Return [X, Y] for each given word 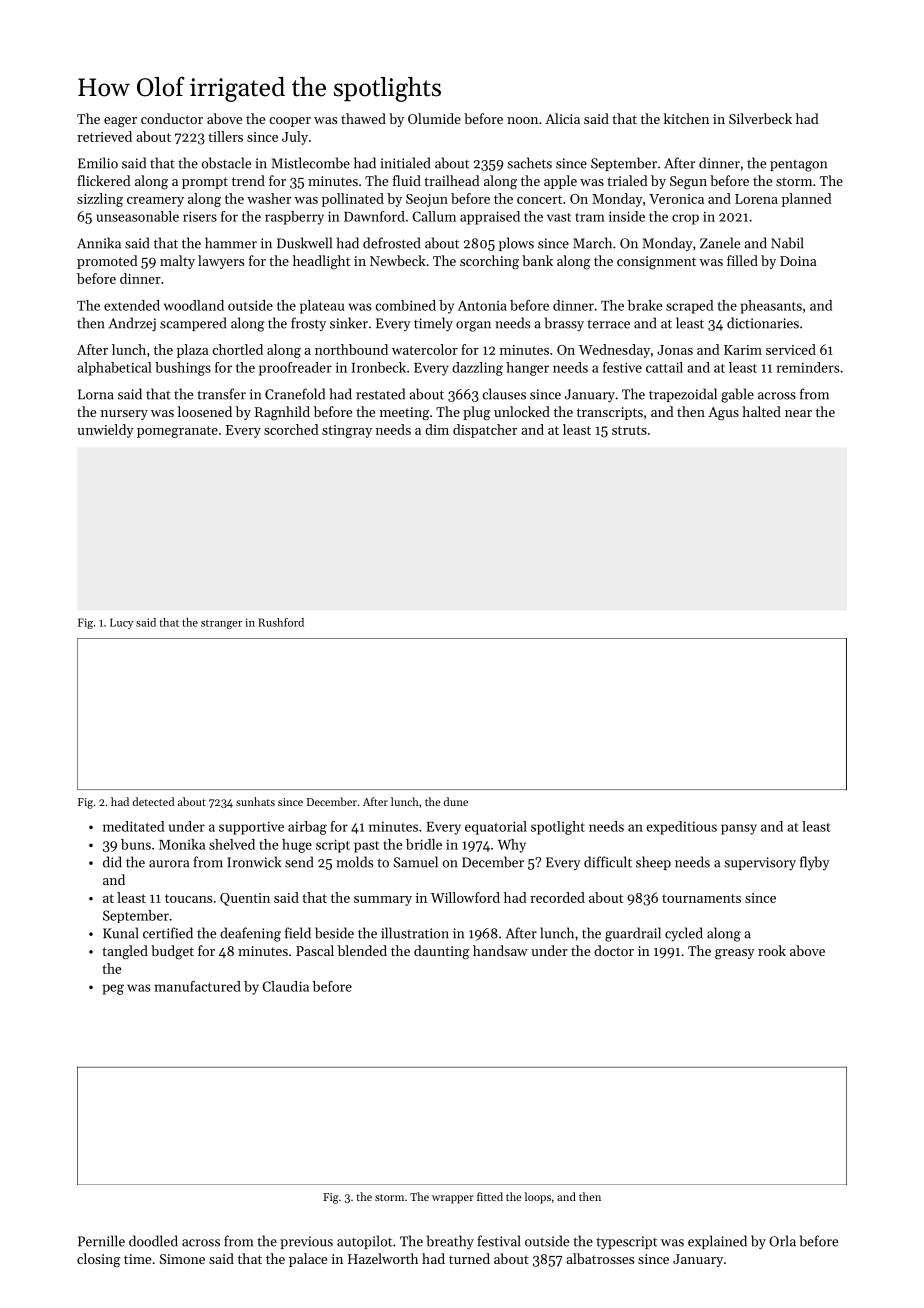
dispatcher [485, 431]
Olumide [434, 118]
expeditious [682, 828]
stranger [221, 624]
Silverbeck [760, 118]
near [798, 413]
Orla [782, 1241]
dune [456, 801]
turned [469, 1258]
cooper [290, 122]
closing [98, 1260]
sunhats [255, 801]
